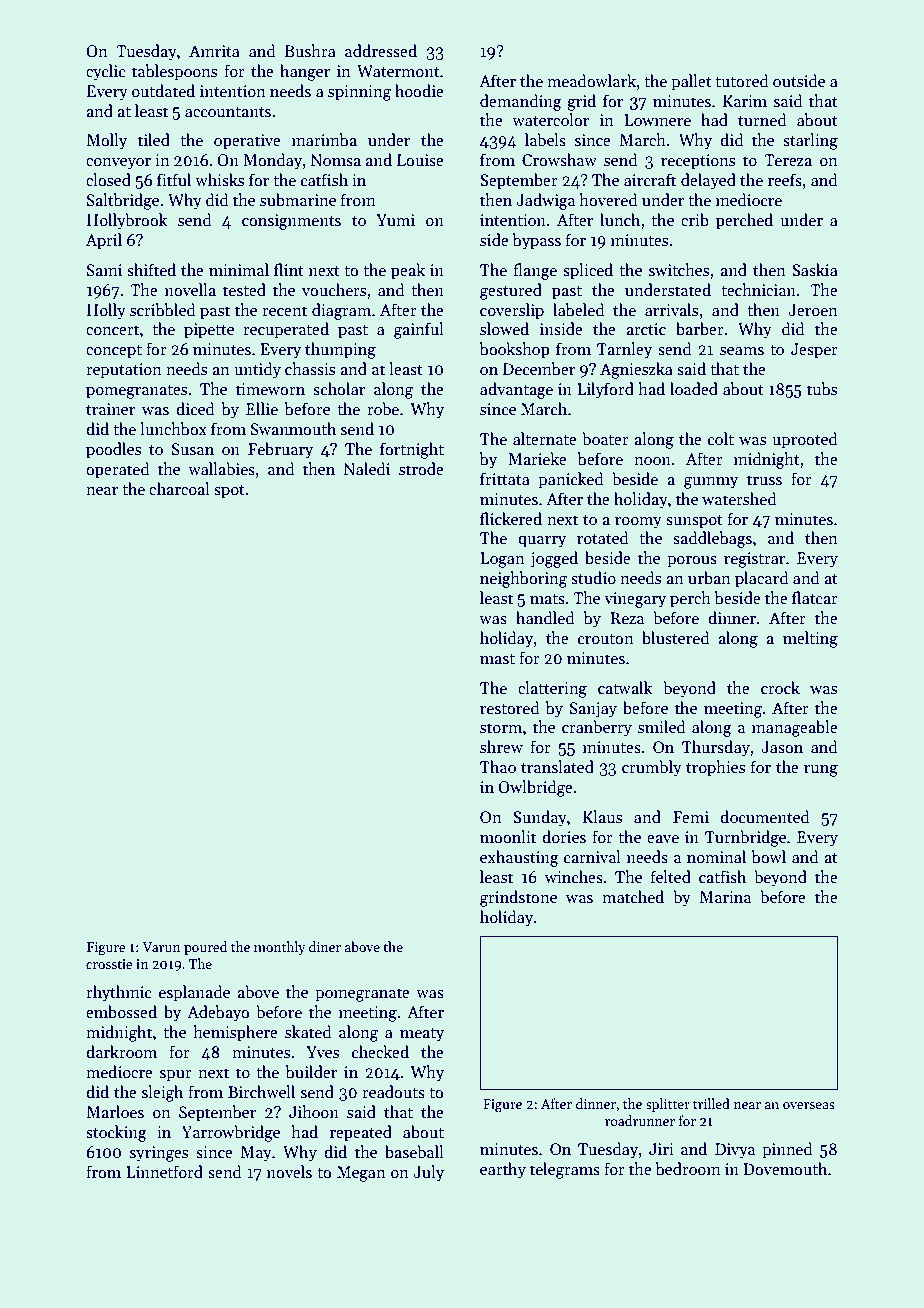 The width and height of the screenshot is (924, 1308). What do you see at coordinates (809, 1105) in the screenshot?
I see `overseas` at bounding box center [809, 1105].
